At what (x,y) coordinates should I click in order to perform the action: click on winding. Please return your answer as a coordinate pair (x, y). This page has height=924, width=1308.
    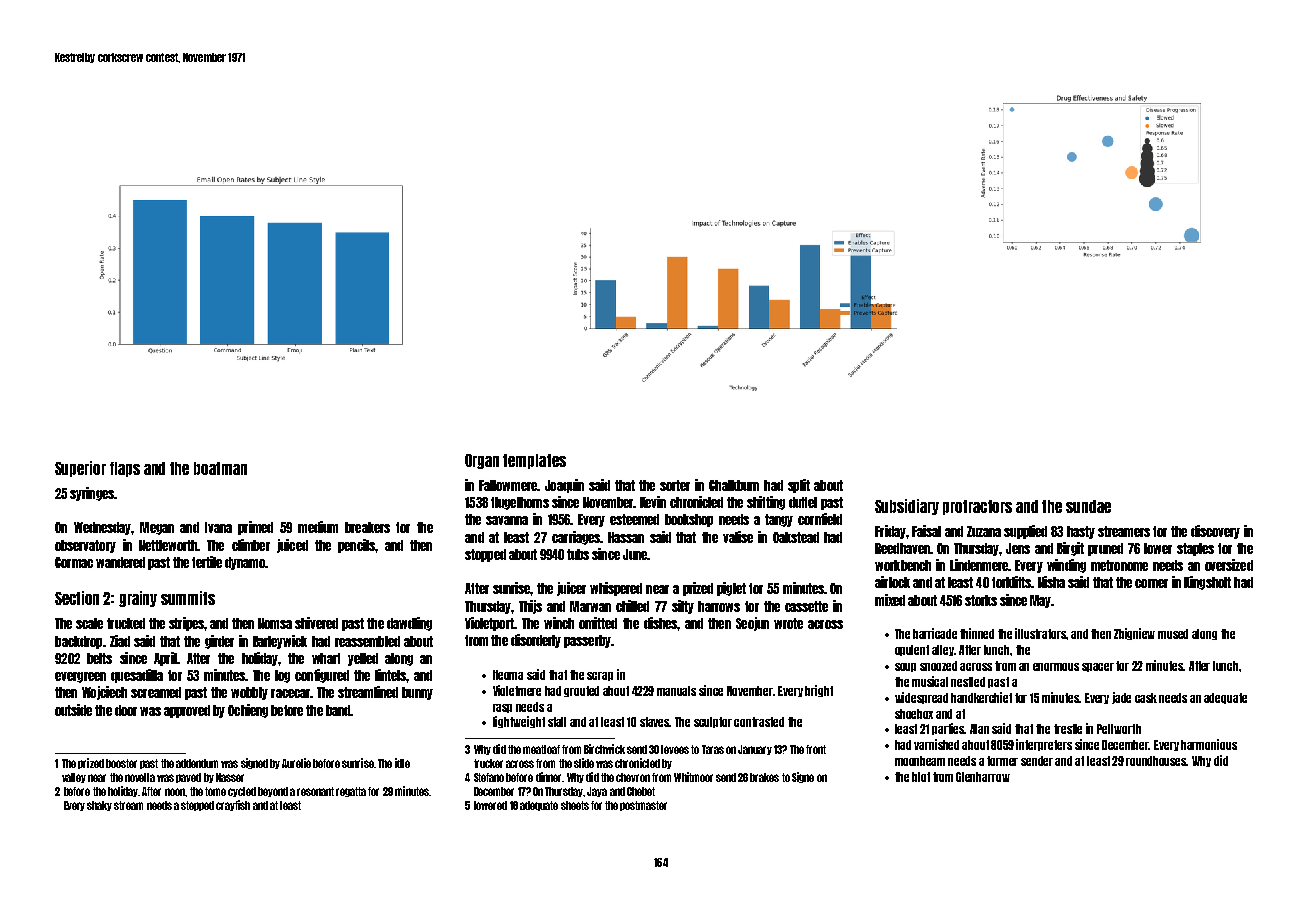
    Looking at the image, I should click on (1066, 566).
